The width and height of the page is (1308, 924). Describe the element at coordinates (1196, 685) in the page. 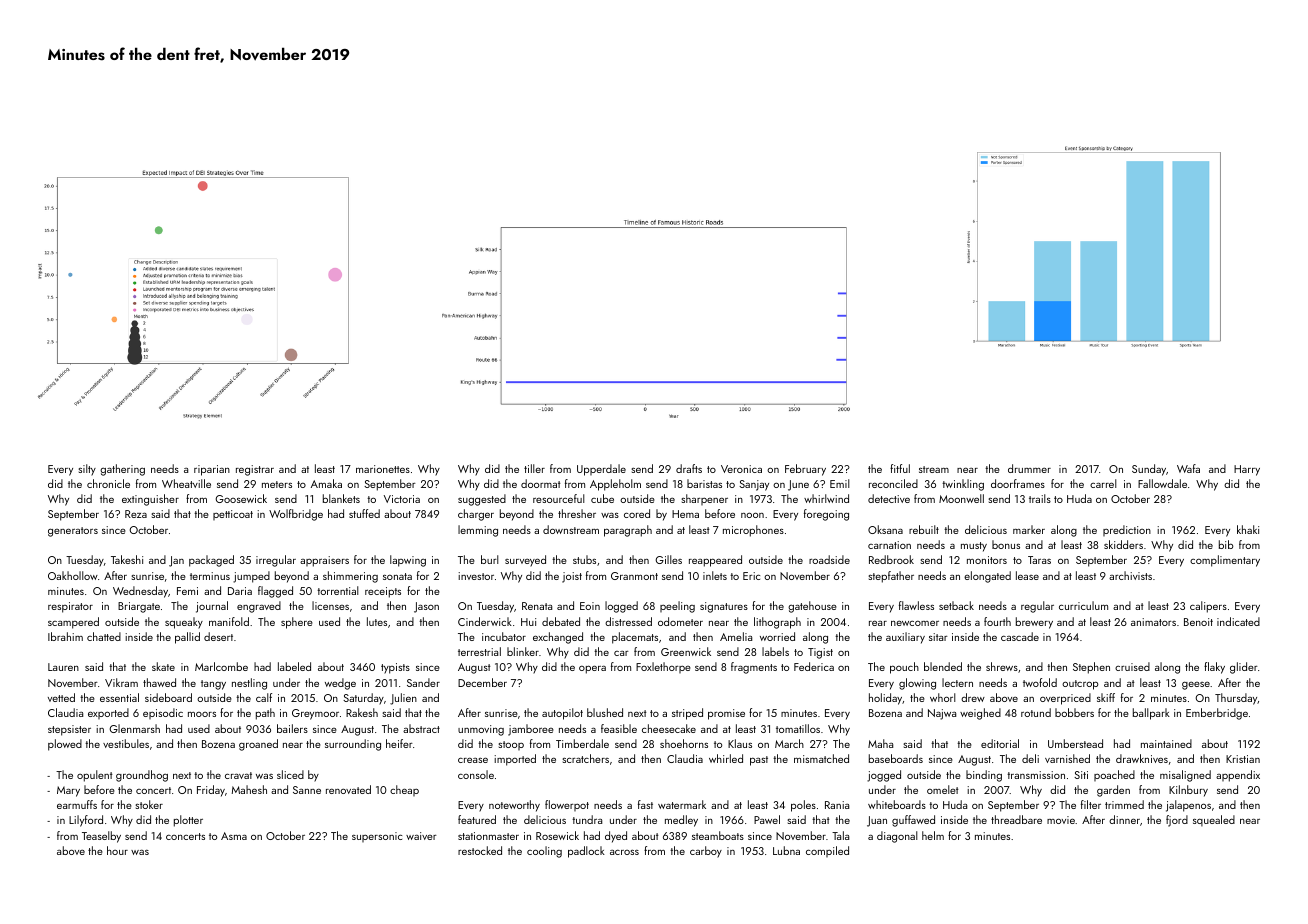

I see `geese` at that location.
